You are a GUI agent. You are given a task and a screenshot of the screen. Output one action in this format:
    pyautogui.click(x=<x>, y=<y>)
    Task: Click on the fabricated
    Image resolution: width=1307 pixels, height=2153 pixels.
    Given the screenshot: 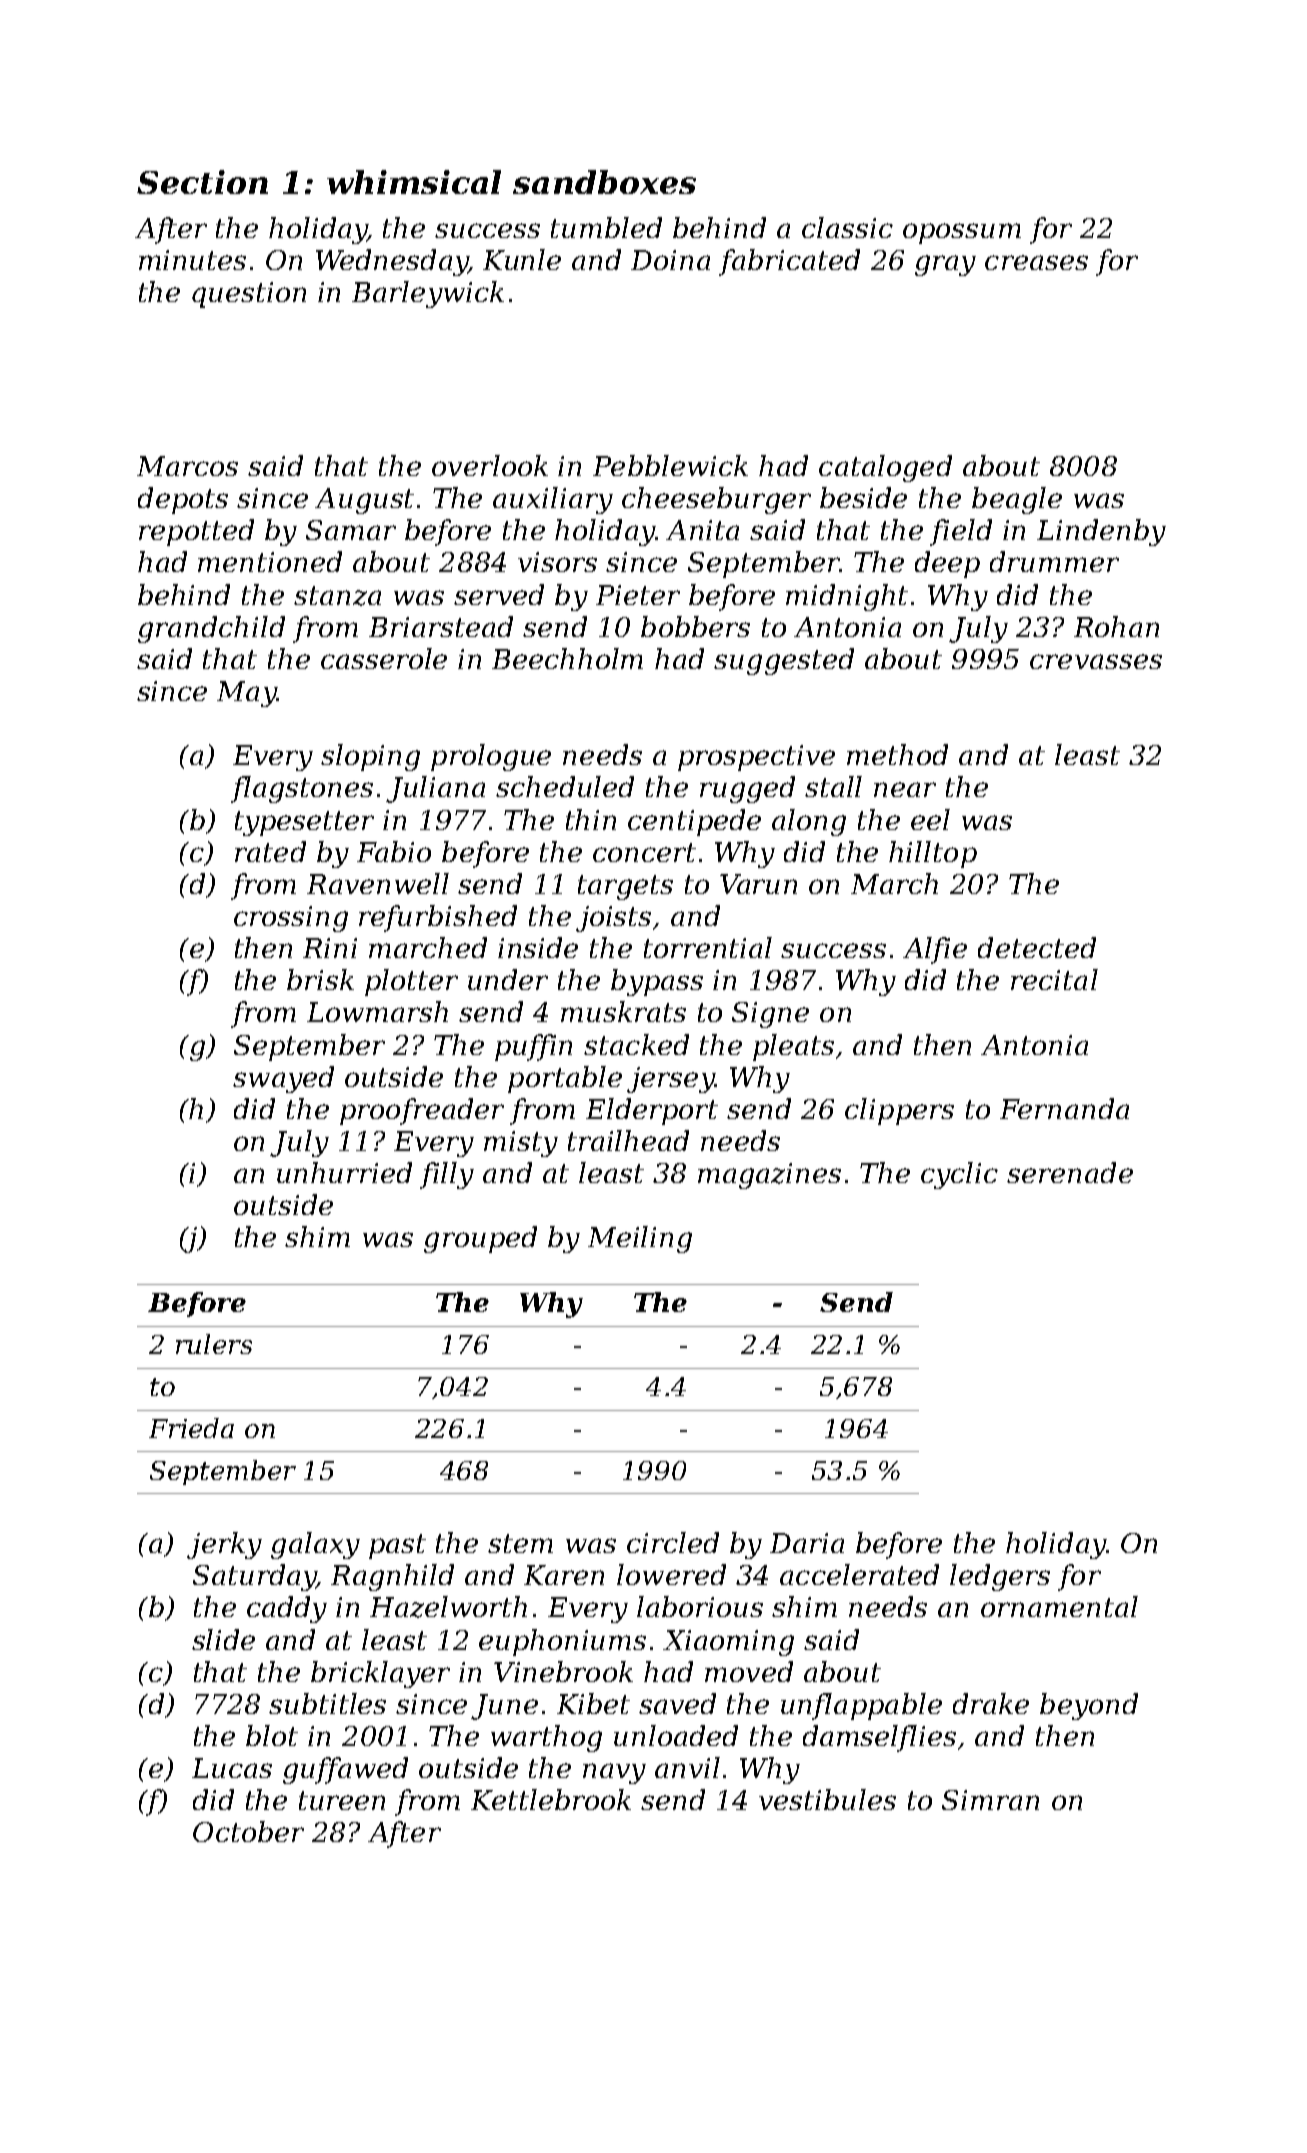 What is the action you would take?
    pyautogui.click(x=789, y=262)
